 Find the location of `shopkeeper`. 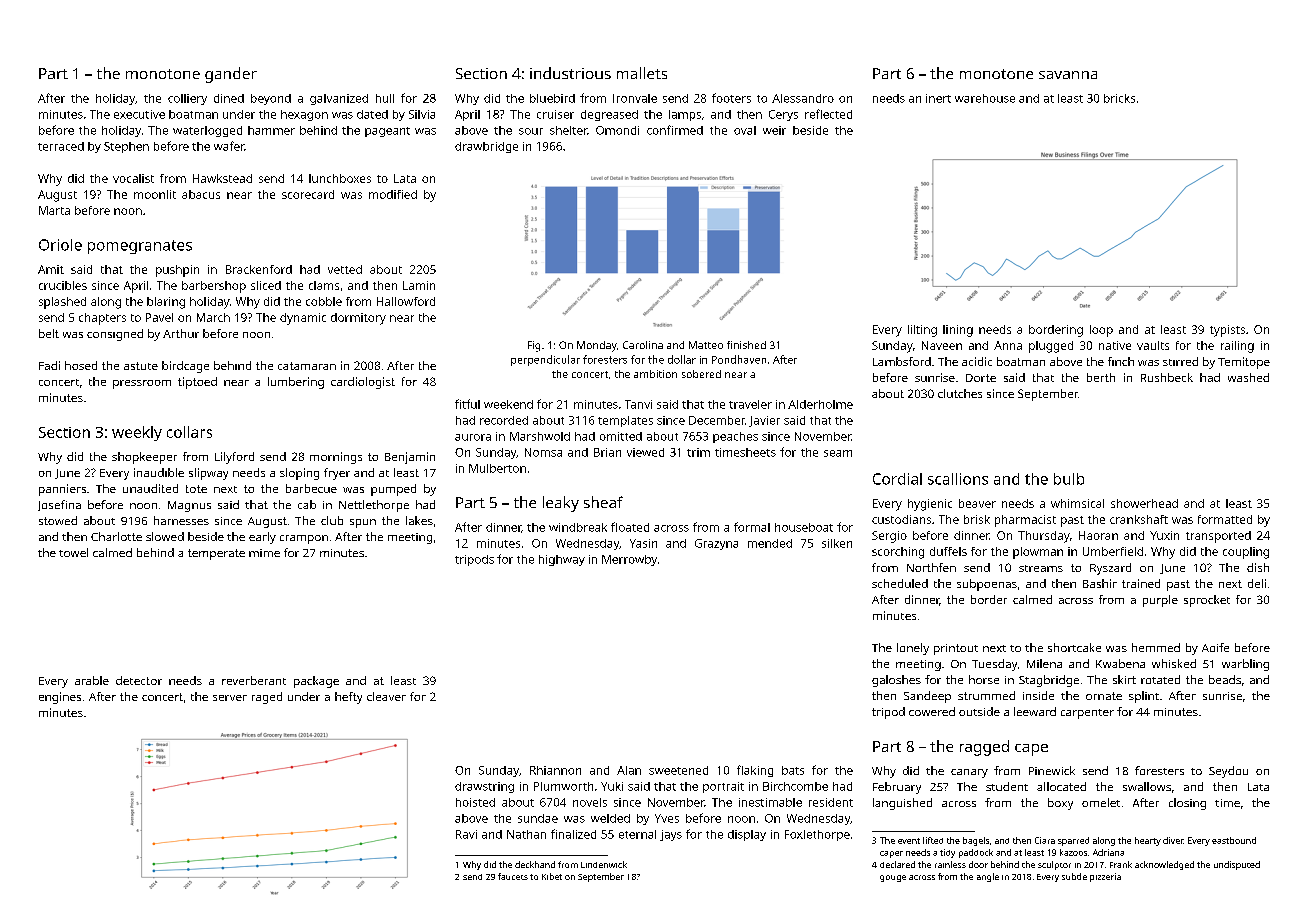

shopkeeper is located at coordinates (144, 458).
